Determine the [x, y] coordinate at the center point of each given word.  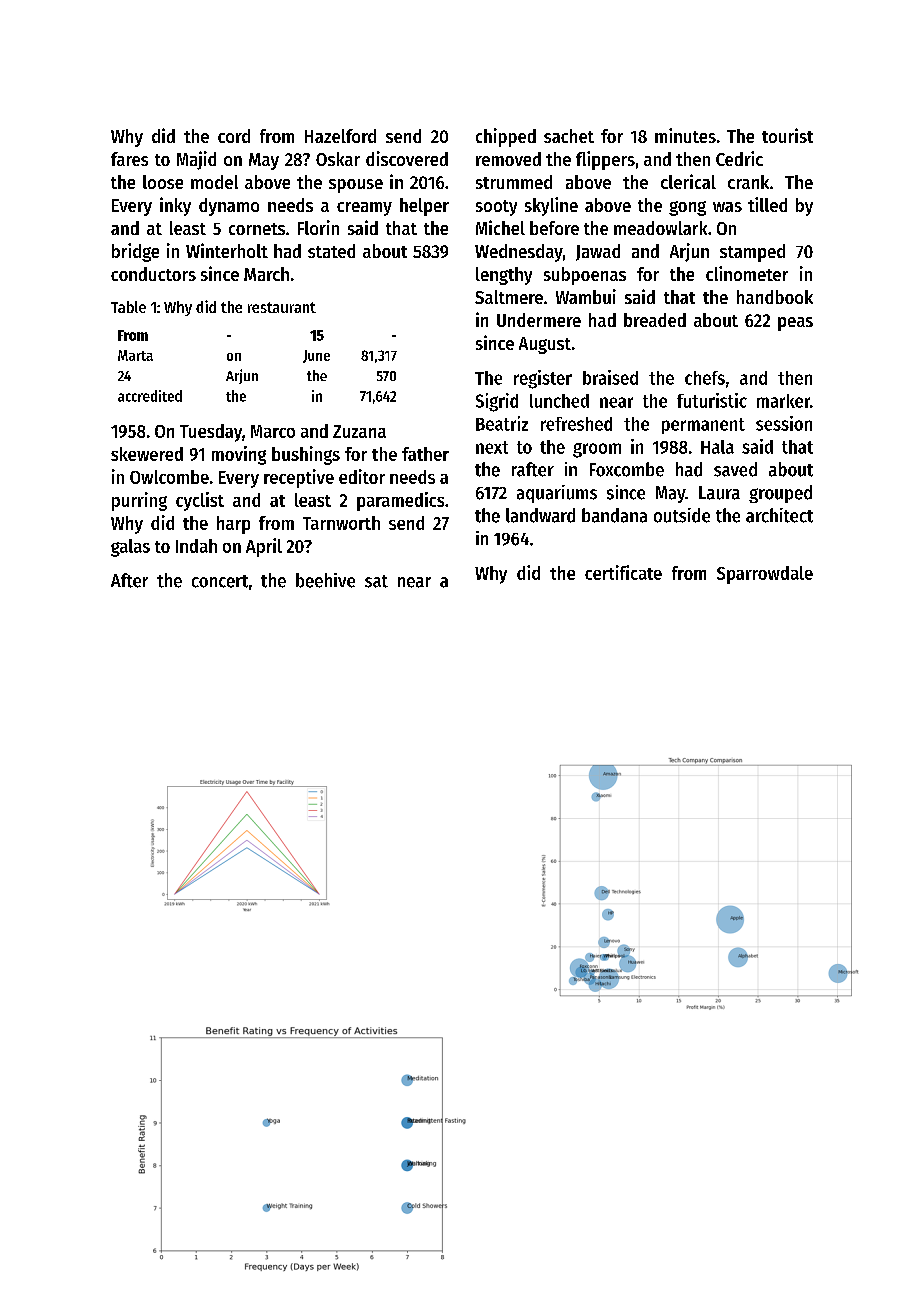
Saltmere [509, 297]
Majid [196, 160]
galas [130, 548]
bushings [306, 455]
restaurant [282, 307]
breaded [655, 320]
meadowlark [660, 228]
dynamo [229, 207]
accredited [150, 396]
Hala [717, 447]
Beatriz [502, 423]
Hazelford [340, 136]
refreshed [576, 424]
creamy [364, 209]
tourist [787, 135]
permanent [703, 426]
